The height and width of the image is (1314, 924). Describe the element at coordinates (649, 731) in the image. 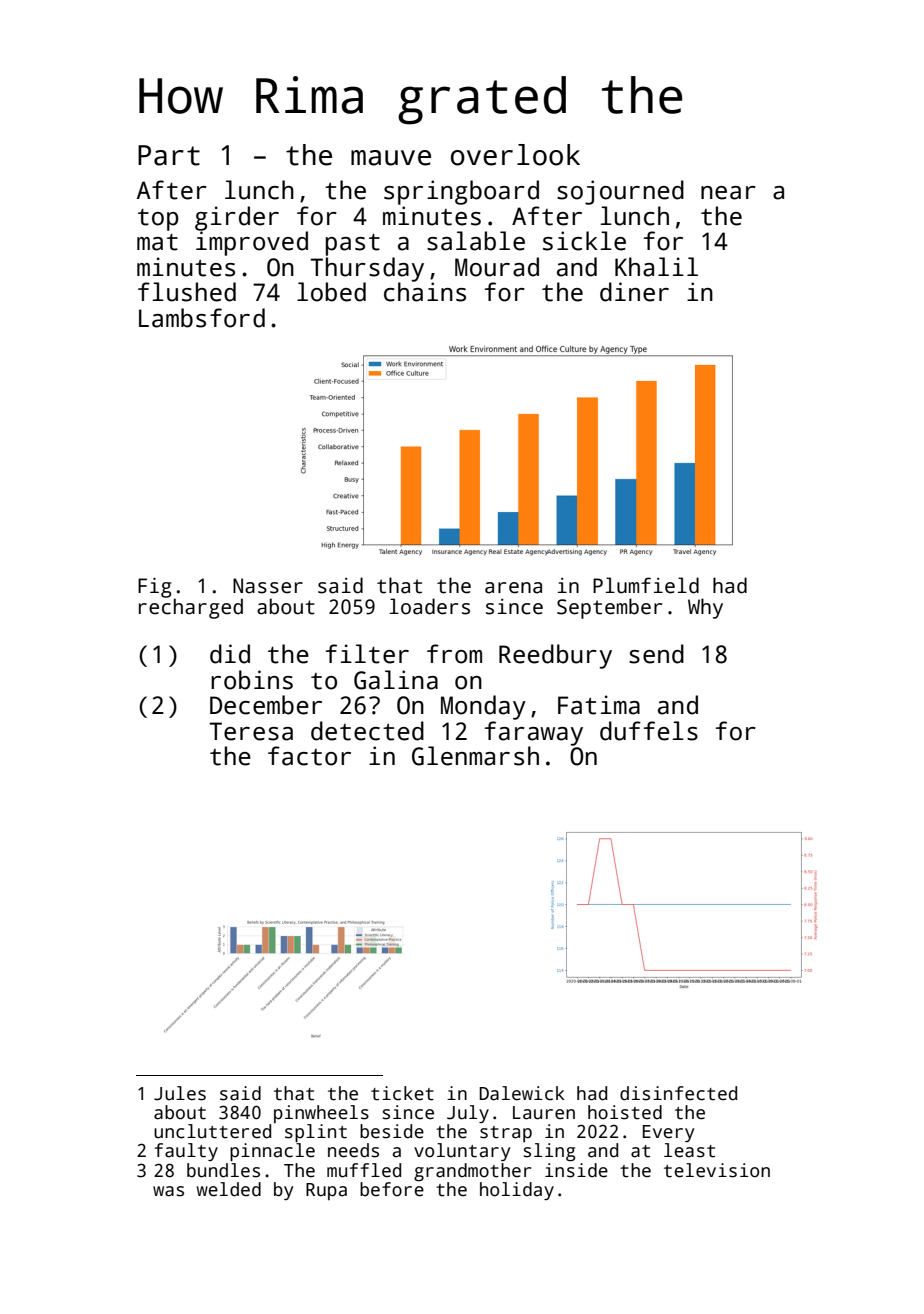

I see `duffels` at that location.
